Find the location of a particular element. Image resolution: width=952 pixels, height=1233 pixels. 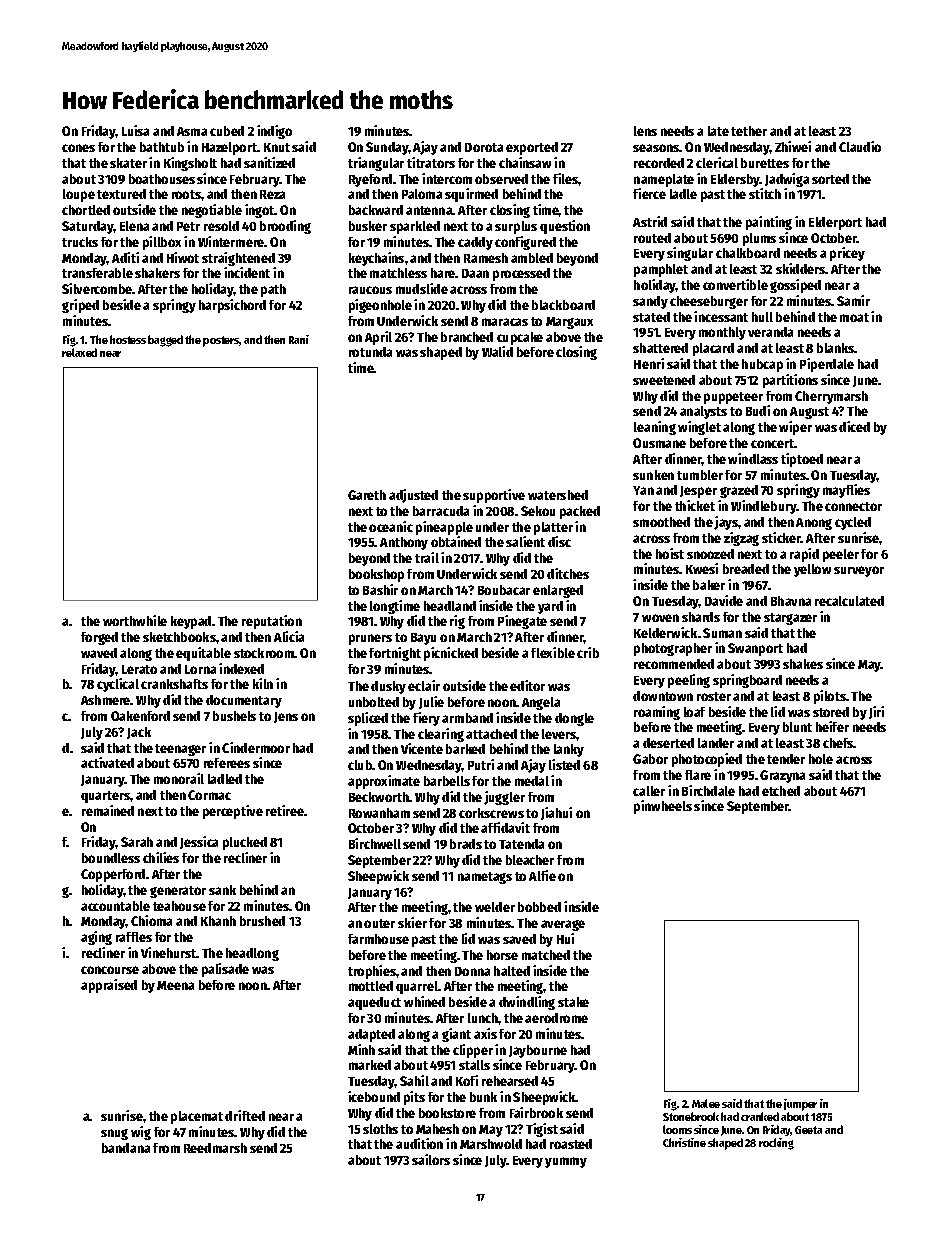

analysts is located at coordinates (703, 412).
